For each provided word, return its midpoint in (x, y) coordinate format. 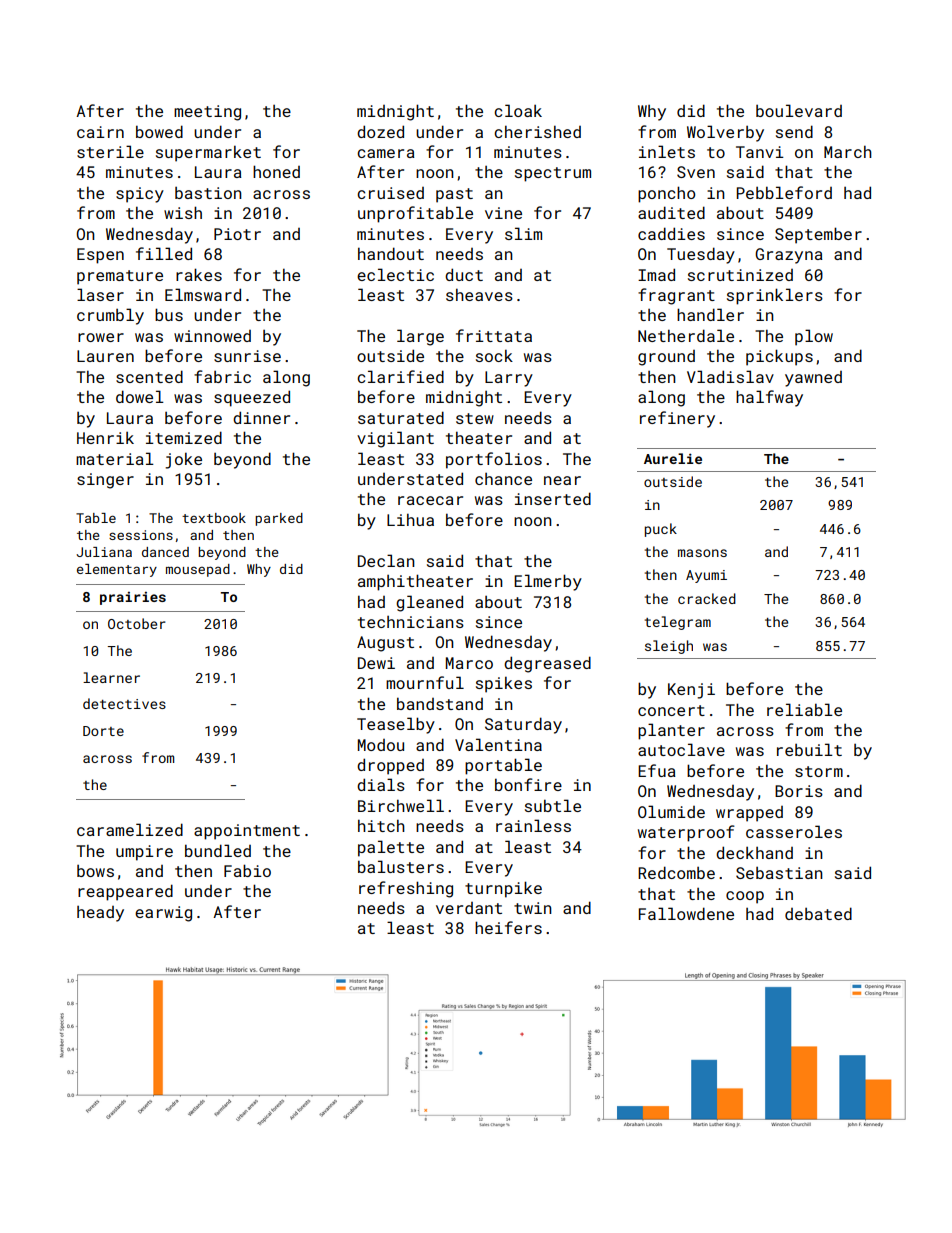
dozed (380, 131)
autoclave (681, 749)
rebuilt (809, 749)
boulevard (799, 110)
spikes (504, 685)
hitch (381, 825)
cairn (100, 132)
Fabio (247, 870)
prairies (133, 598)
